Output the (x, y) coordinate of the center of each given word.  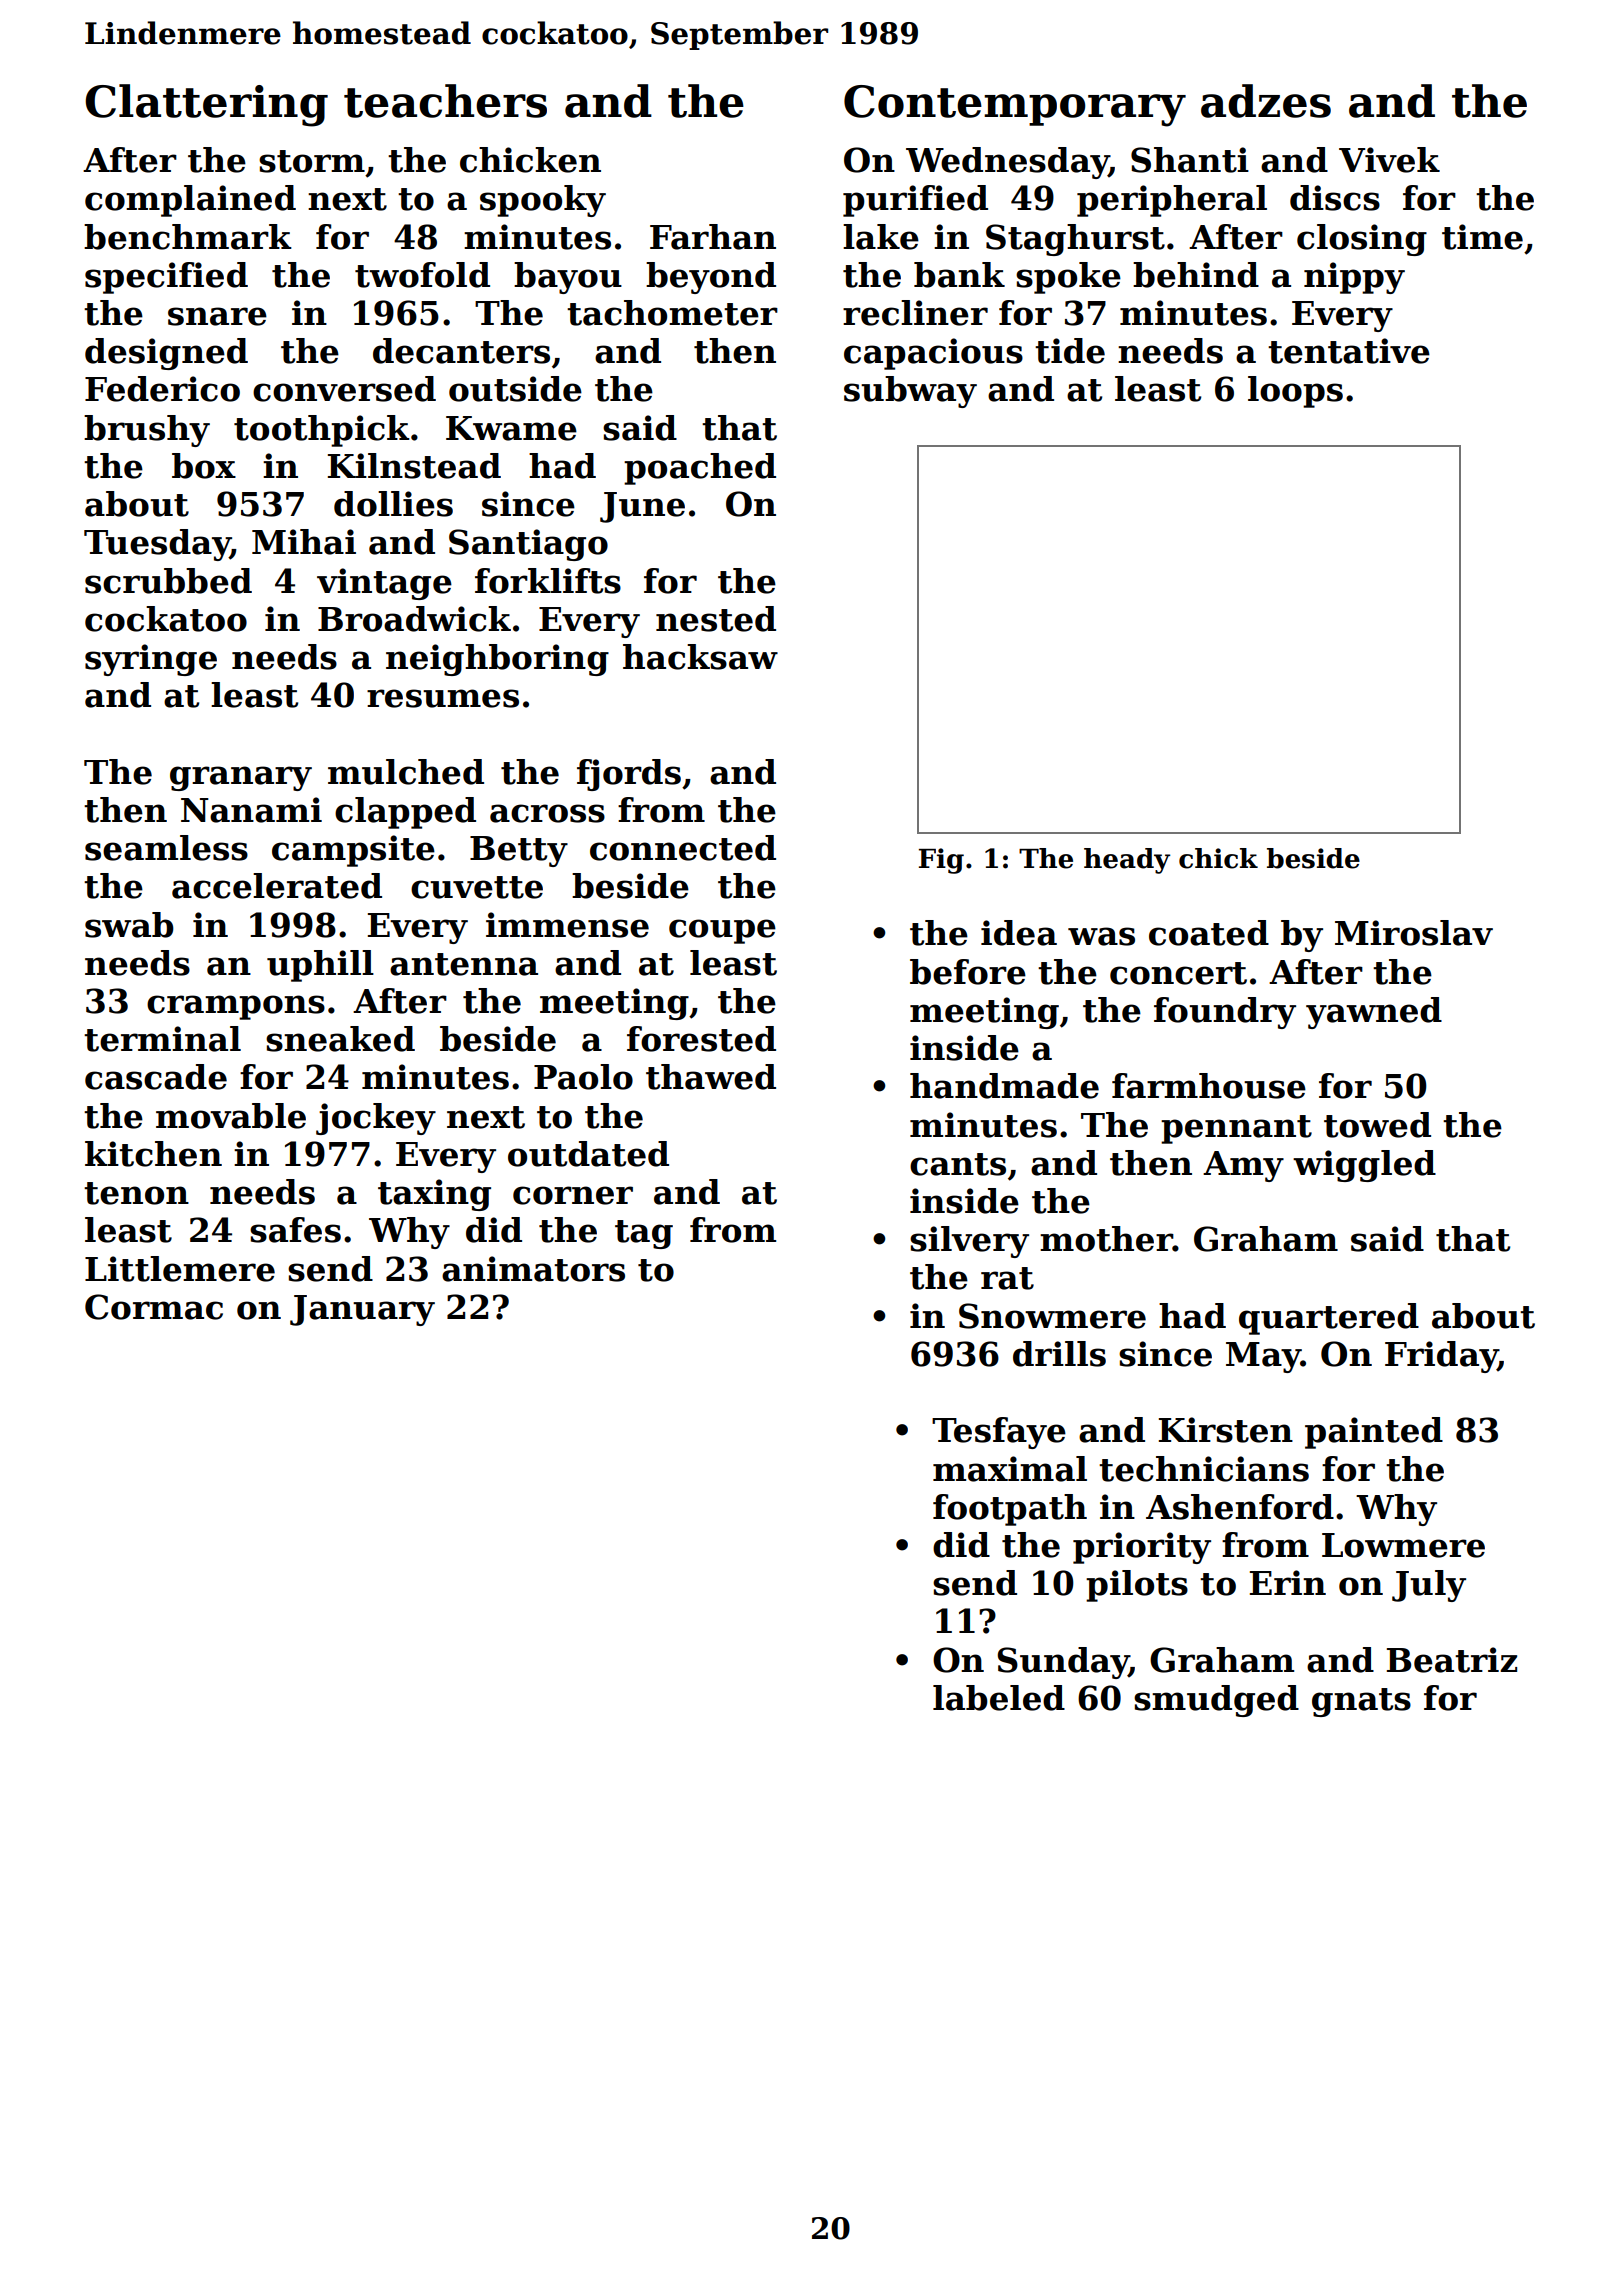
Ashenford (1240, 1507)
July (1429, 1586)
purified (915, 201)
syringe (151, 660)
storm (312, 161)
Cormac (154, 1307)
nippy (1354, 278)
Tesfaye (999, 1433)
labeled (999, 1698)
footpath (1010, 1510)
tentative (1349, 351)
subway (910, 392)
